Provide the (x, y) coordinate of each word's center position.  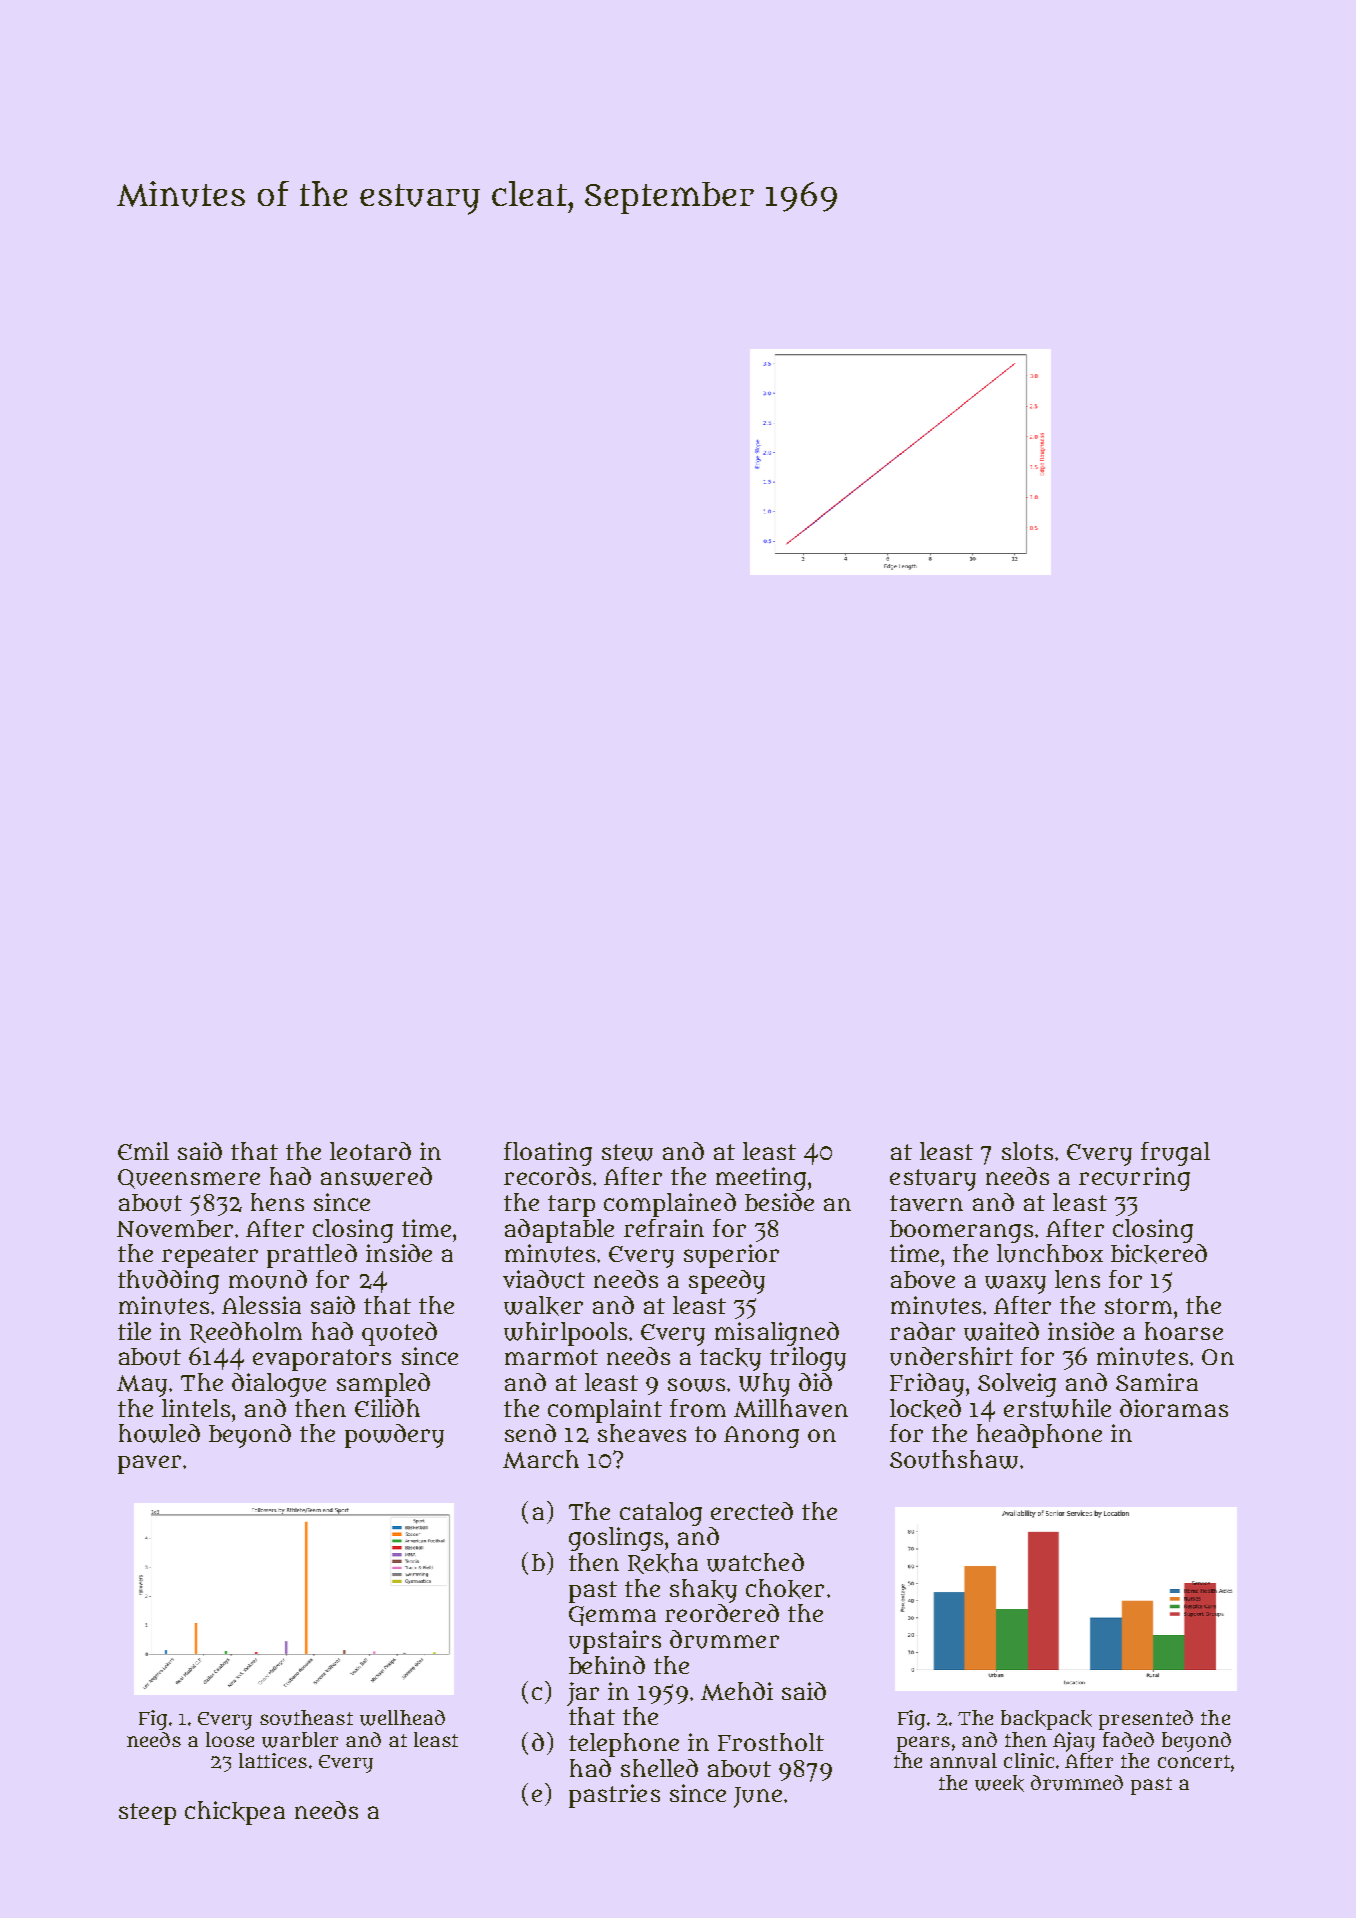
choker (785, 1589)
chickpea (235, 1813)
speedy (727, 1282)
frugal (1175, 1154)
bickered (1159, 1254)
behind (607, 1665)
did (815, 1382)
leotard (370, 1151)
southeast (306, 1718)
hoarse (1184, 1331)
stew (627, 1152)
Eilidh (387, 1408)
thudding (168, 1282)
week (999, 1783)
